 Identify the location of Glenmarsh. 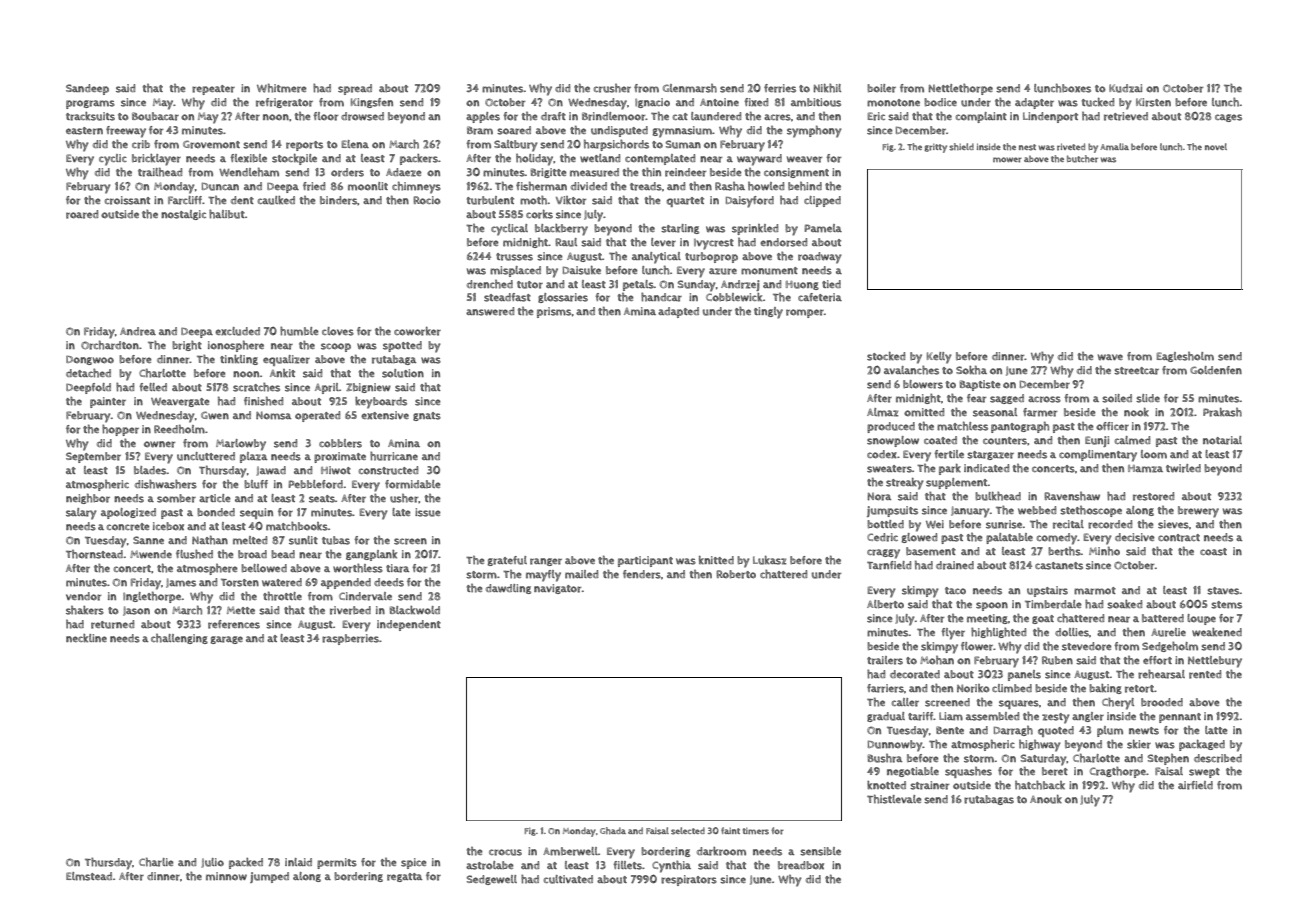
(690, 88).
